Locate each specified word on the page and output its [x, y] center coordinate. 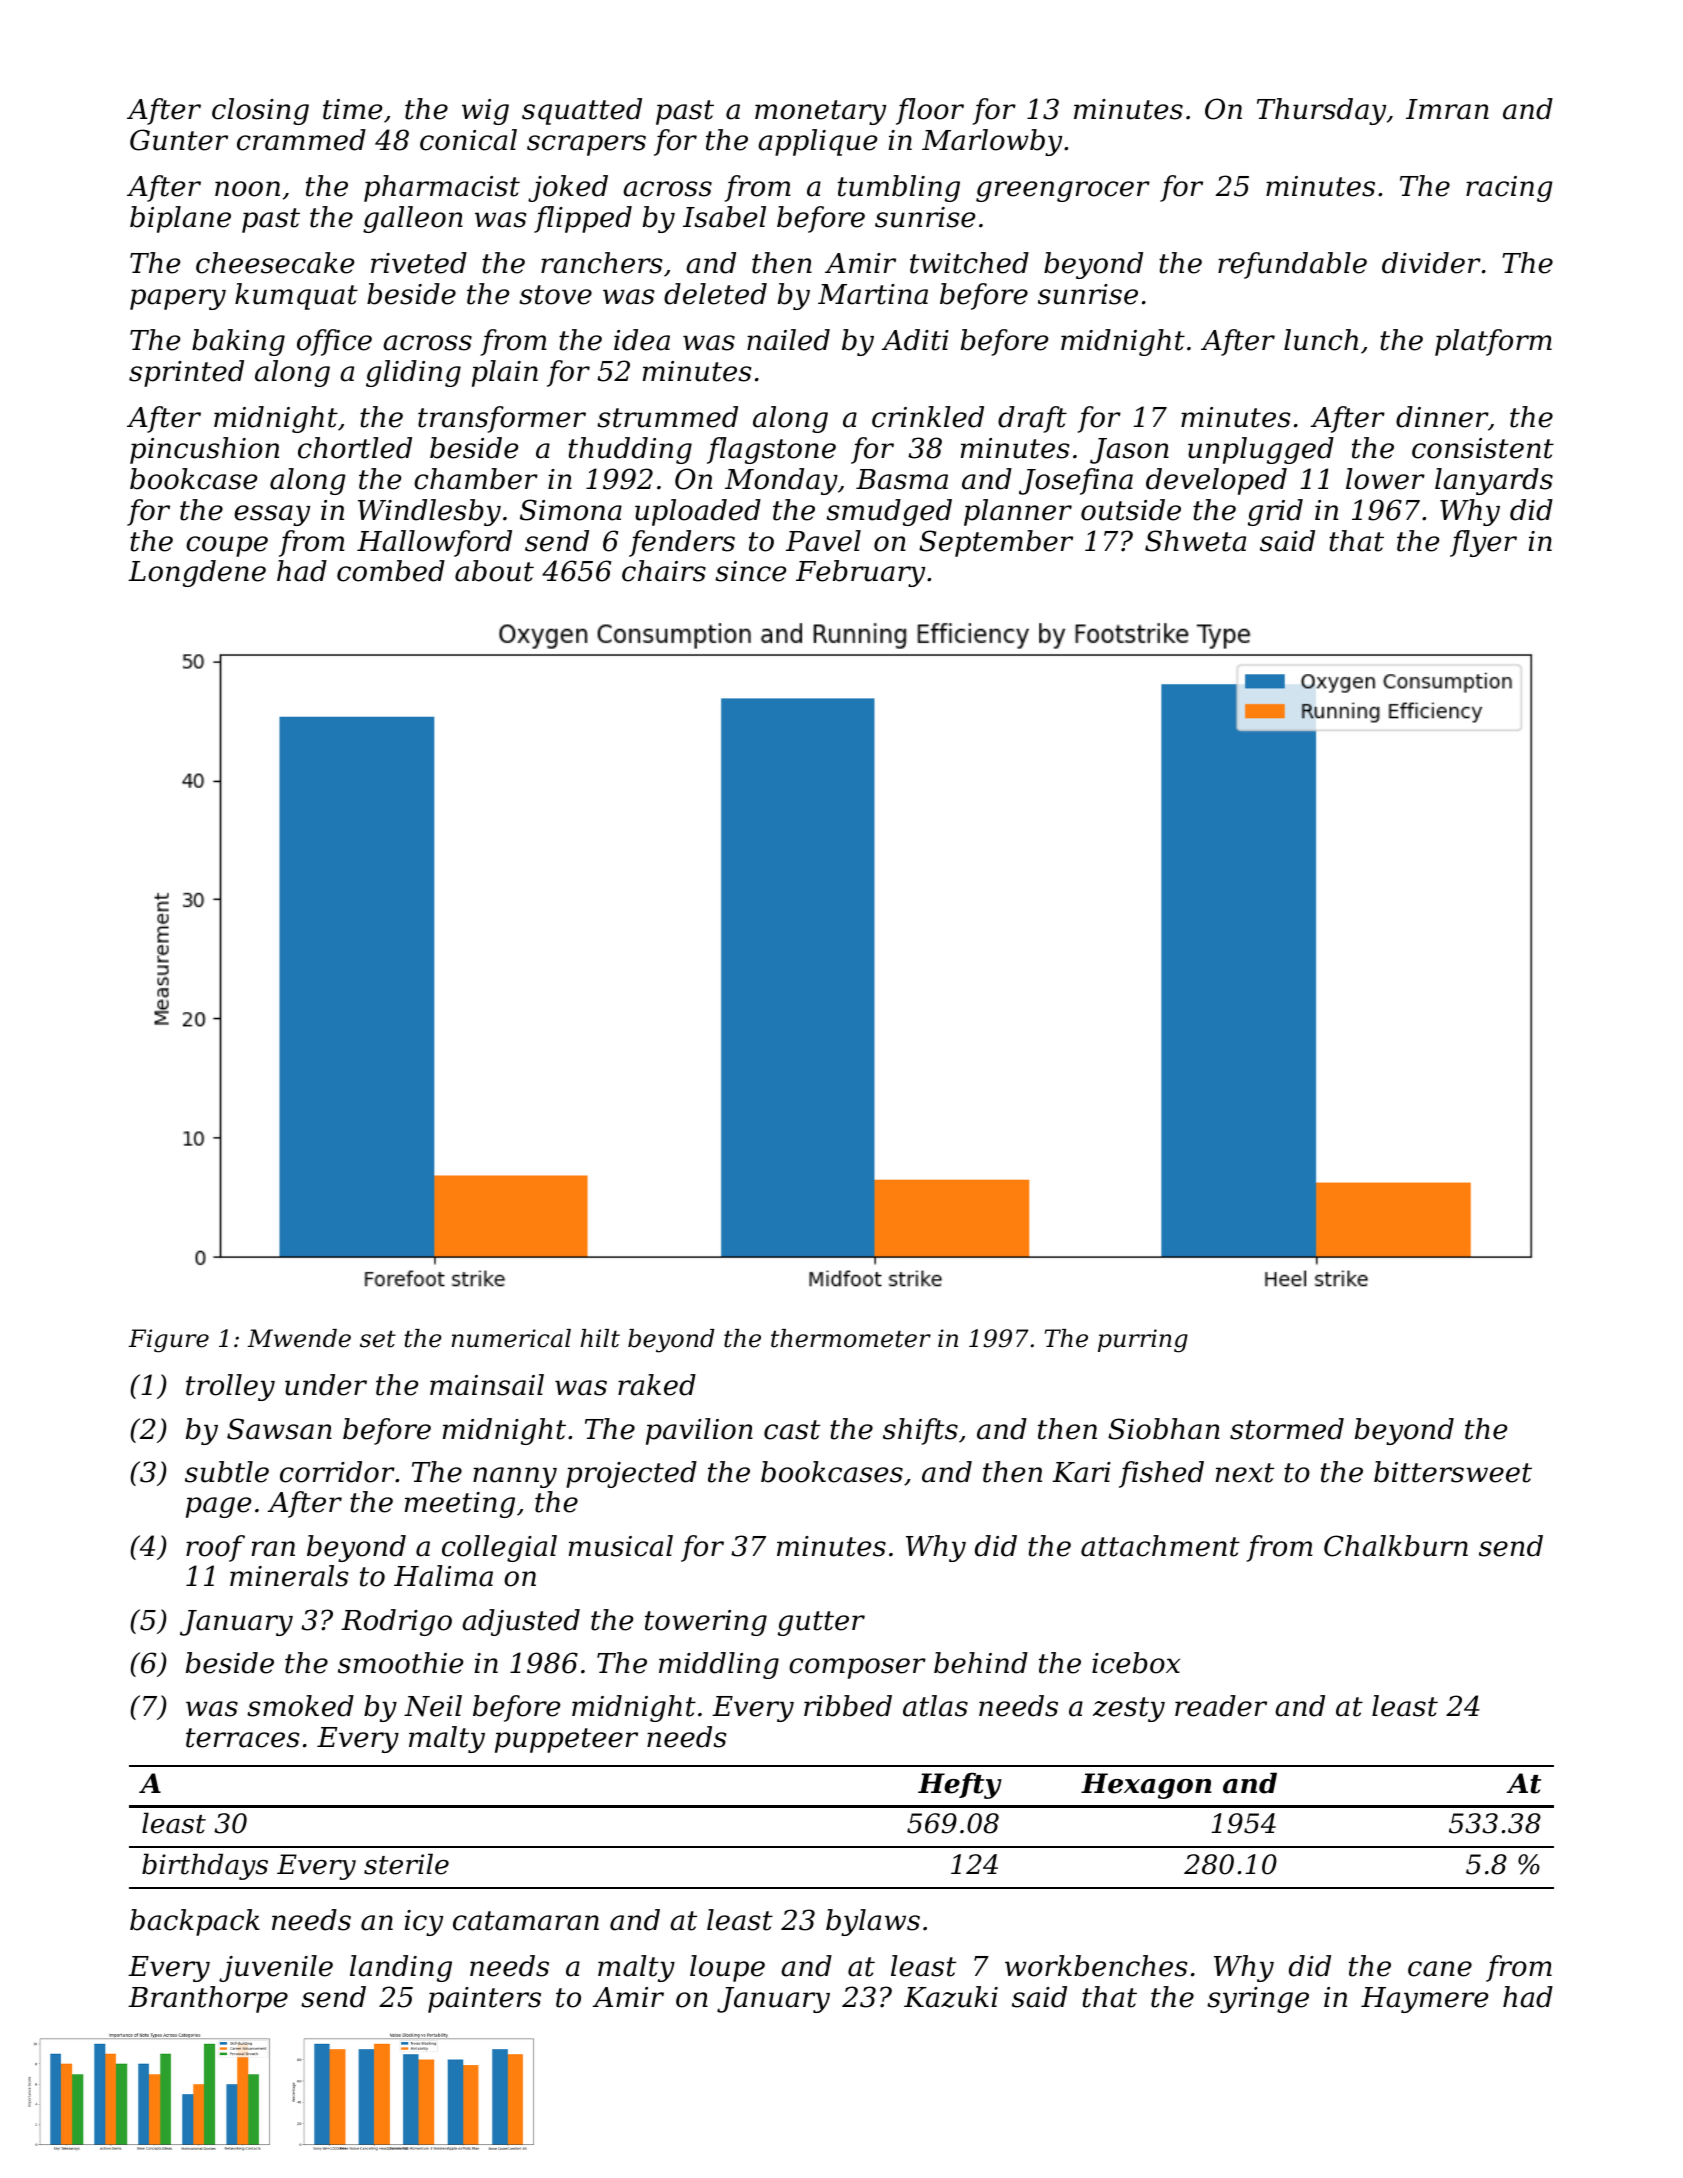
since [750, 571]
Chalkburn [1396, 1546]
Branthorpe [208, 1999]
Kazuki [951, 1997]
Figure [168, 1341]
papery [178, 299]
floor [930, 111]
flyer [1483, 543]
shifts [920, 1431]
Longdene [197, 573]
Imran [1447, 109]
